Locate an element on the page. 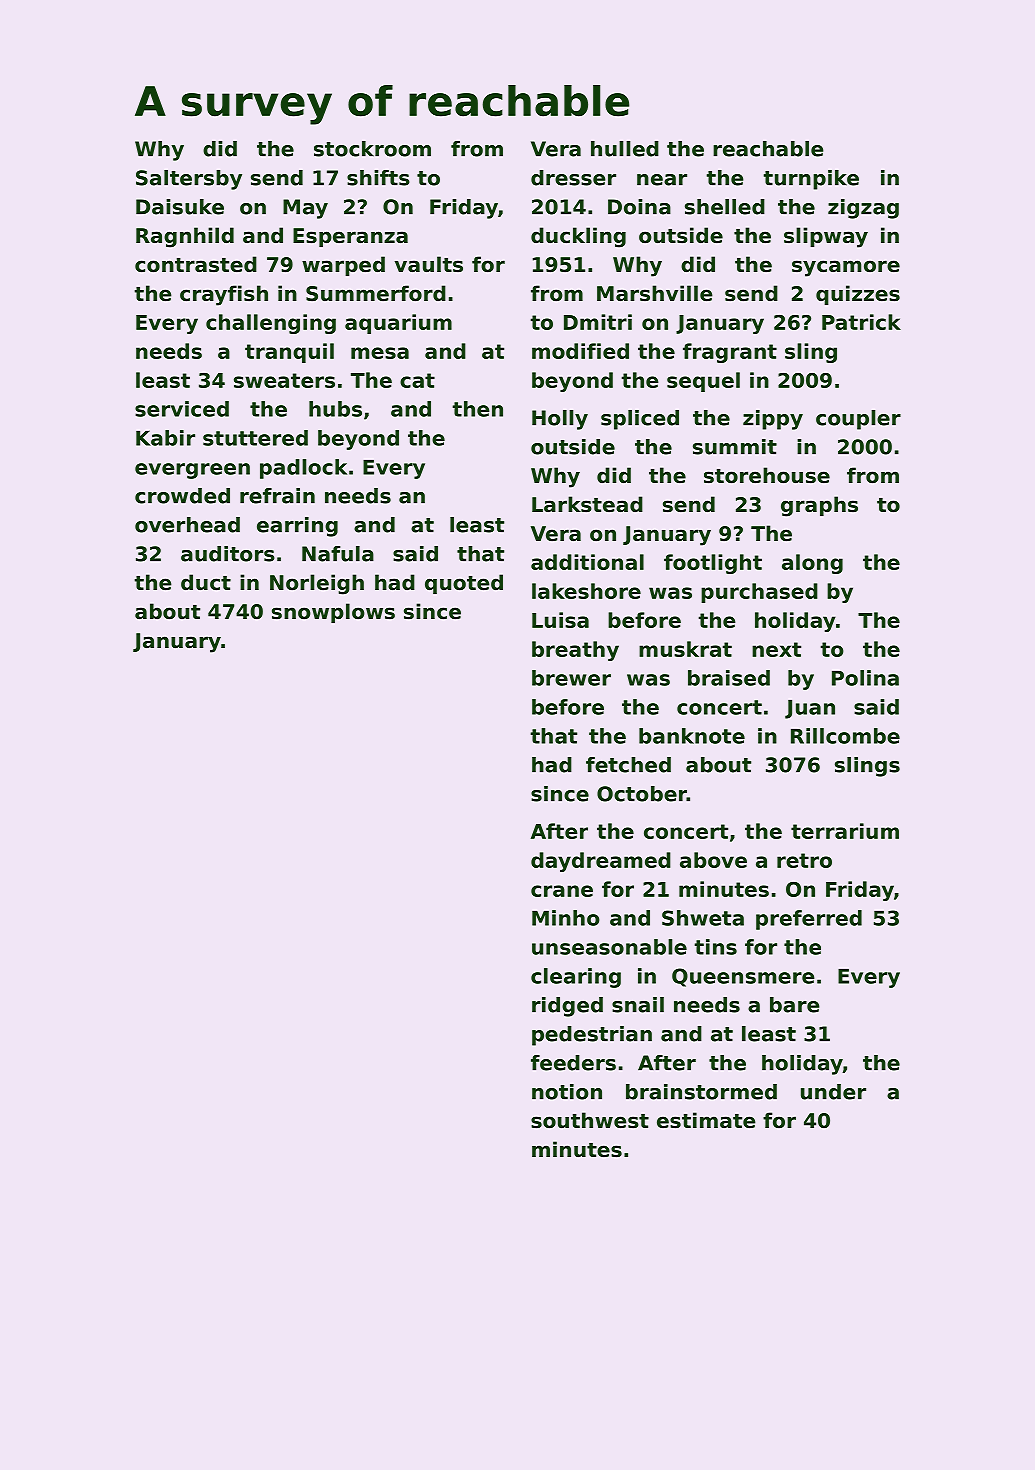 Image resolution: width=1035 pixels, height=1470 pixels. above is located at coordinates (713, 860).
